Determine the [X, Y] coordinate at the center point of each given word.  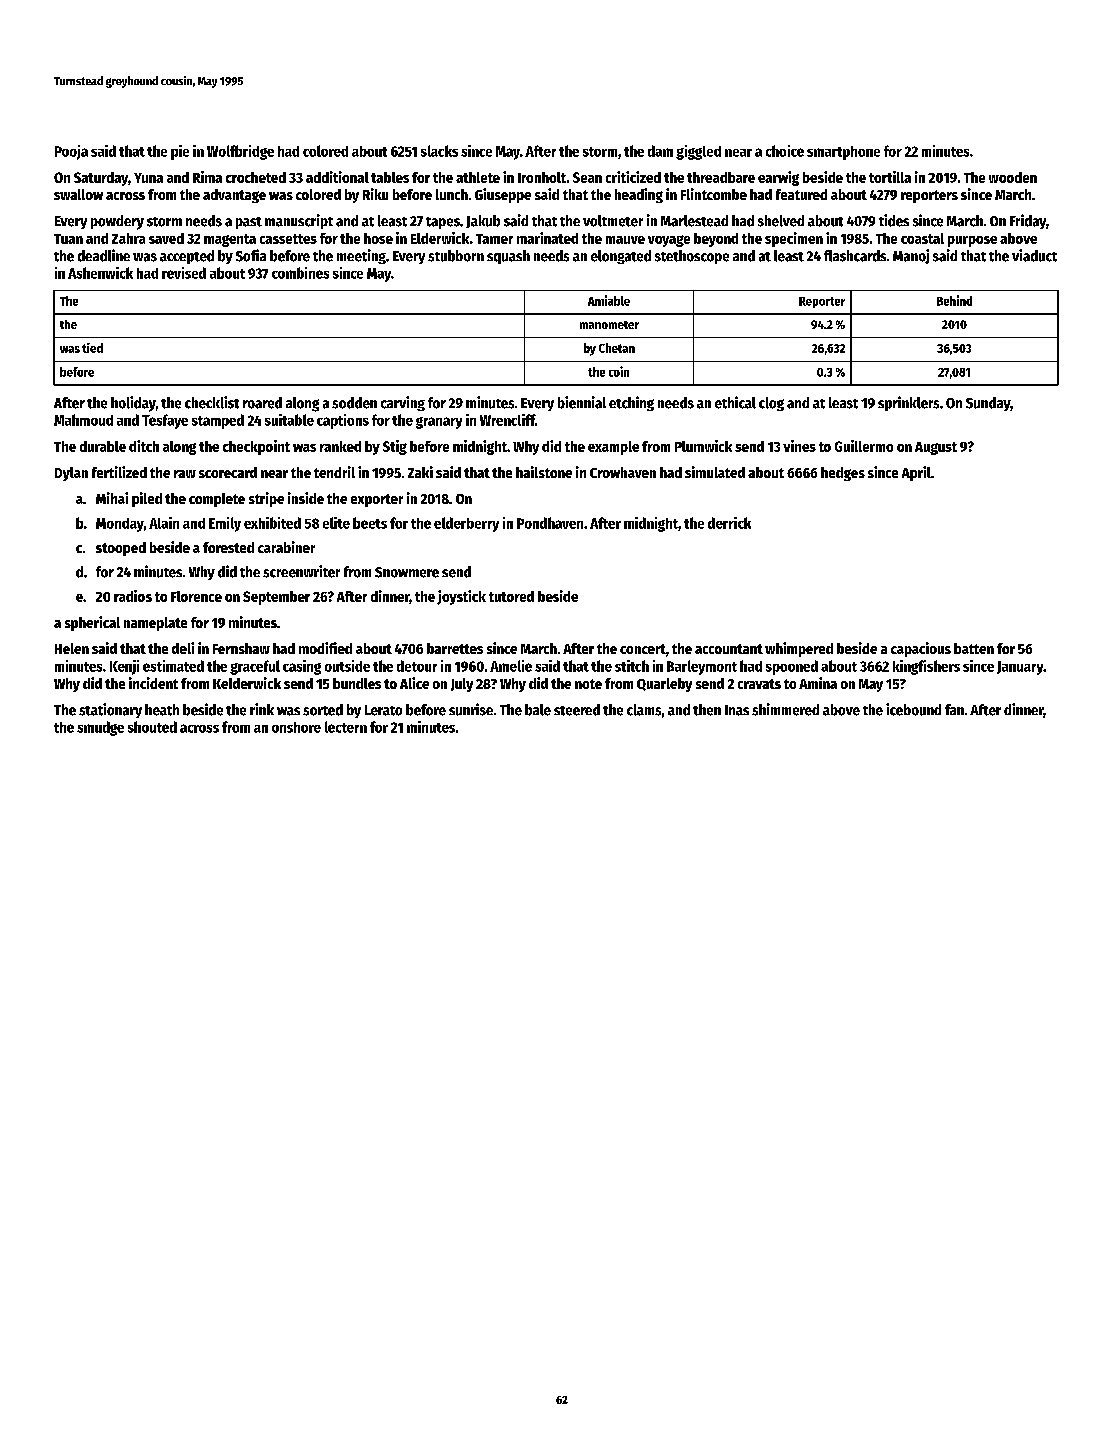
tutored [511, 596]
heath [162, 710]
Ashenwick [100, 273]
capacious [921, 649]
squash [508, 257]
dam [660, 151]
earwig [778, 178]
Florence [196, 596]
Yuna [148, 178]
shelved [781, 221]
